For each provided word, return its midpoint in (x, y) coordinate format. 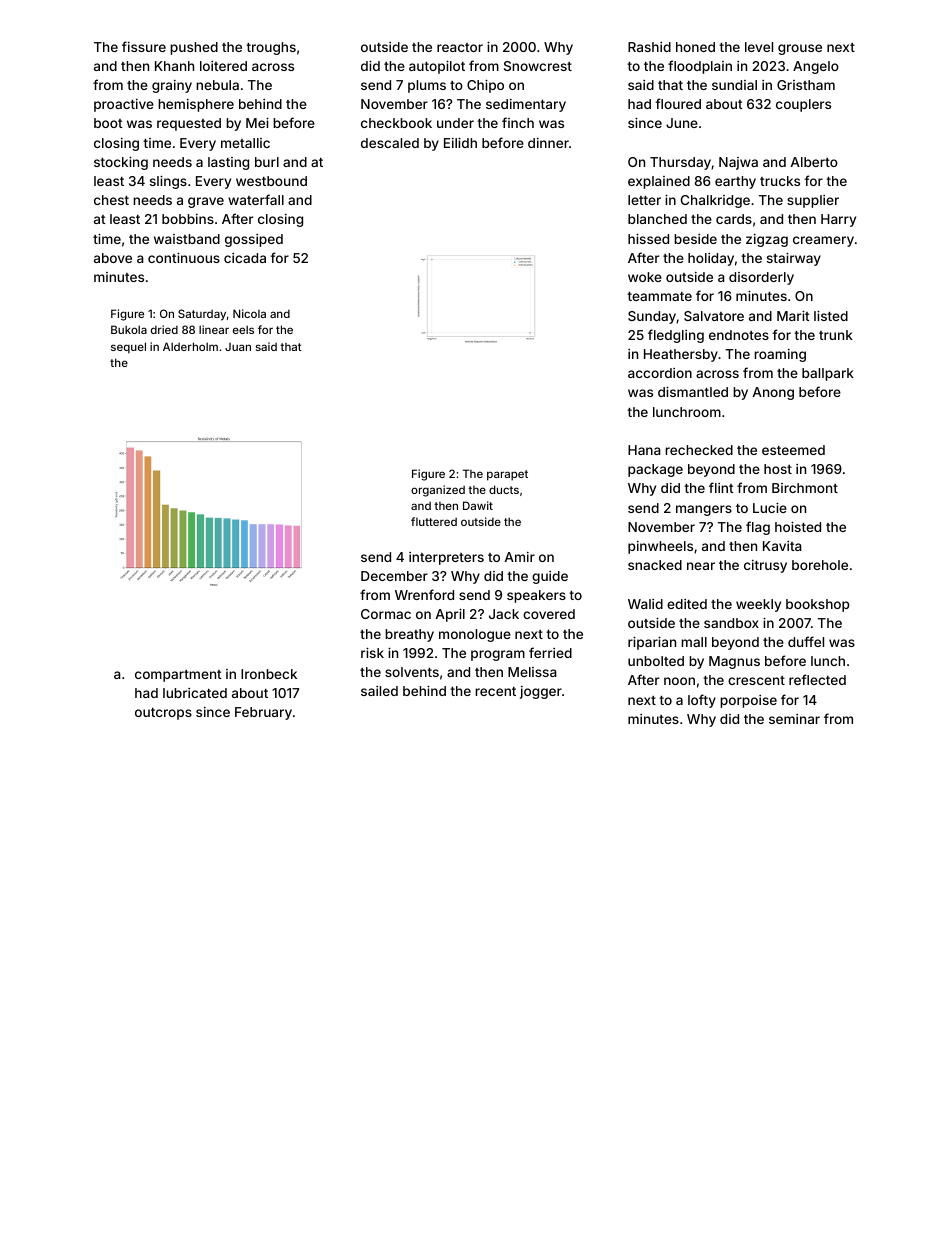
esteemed (793, 450)
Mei (257, 122)
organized (438, 491)
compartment (178, 676)
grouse (800, 49)
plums (427, 86)
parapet (507, 475)
